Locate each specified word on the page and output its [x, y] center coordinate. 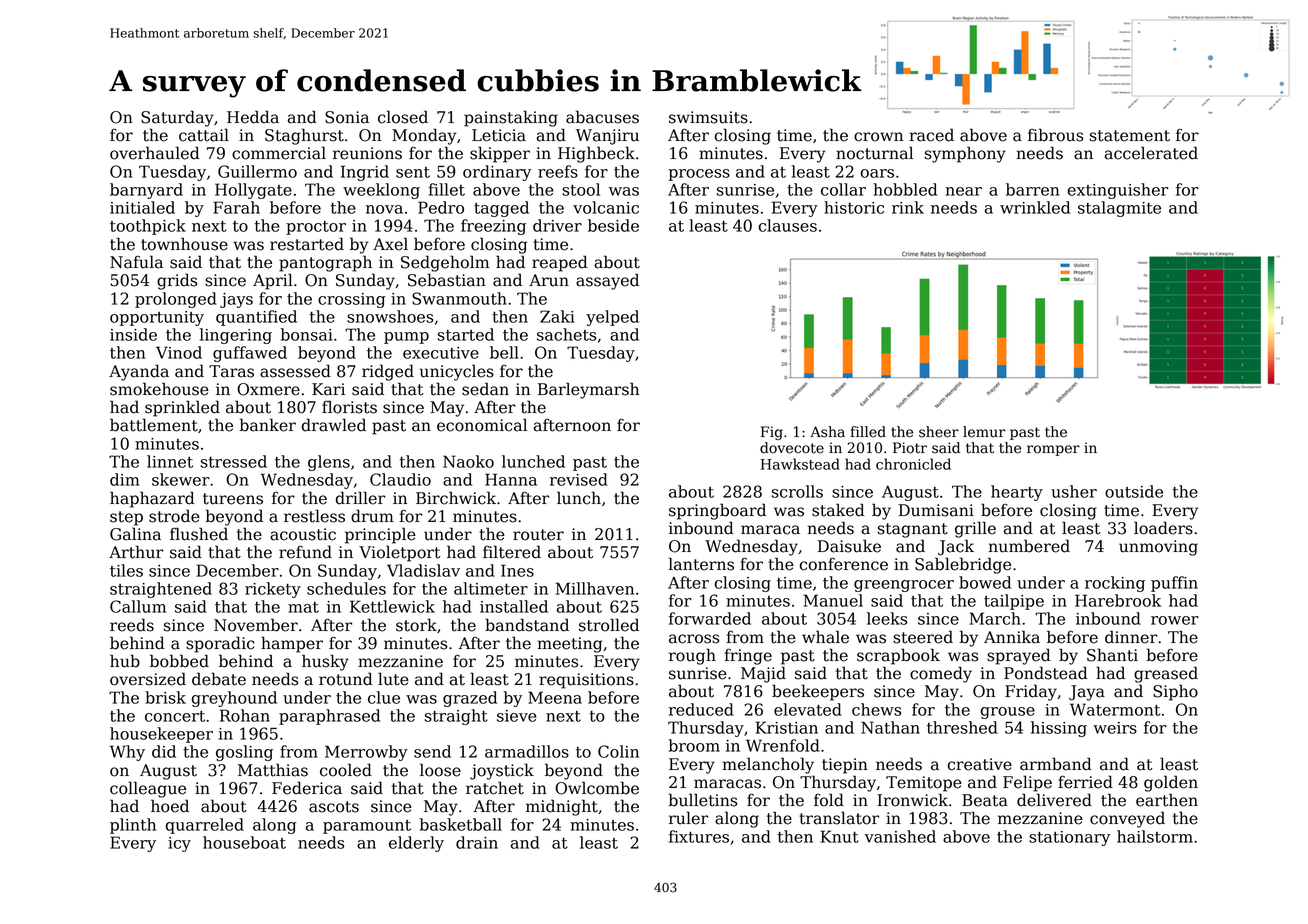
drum [372, 516]
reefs [558, 171]
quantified [256, 318]
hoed [170, 806]
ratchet [495, 788]
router [538, 535]
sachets [566, 334]
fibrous [1055, 135]
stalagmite [1119, 209]
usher [1074, 491]
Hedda [253, 117]
